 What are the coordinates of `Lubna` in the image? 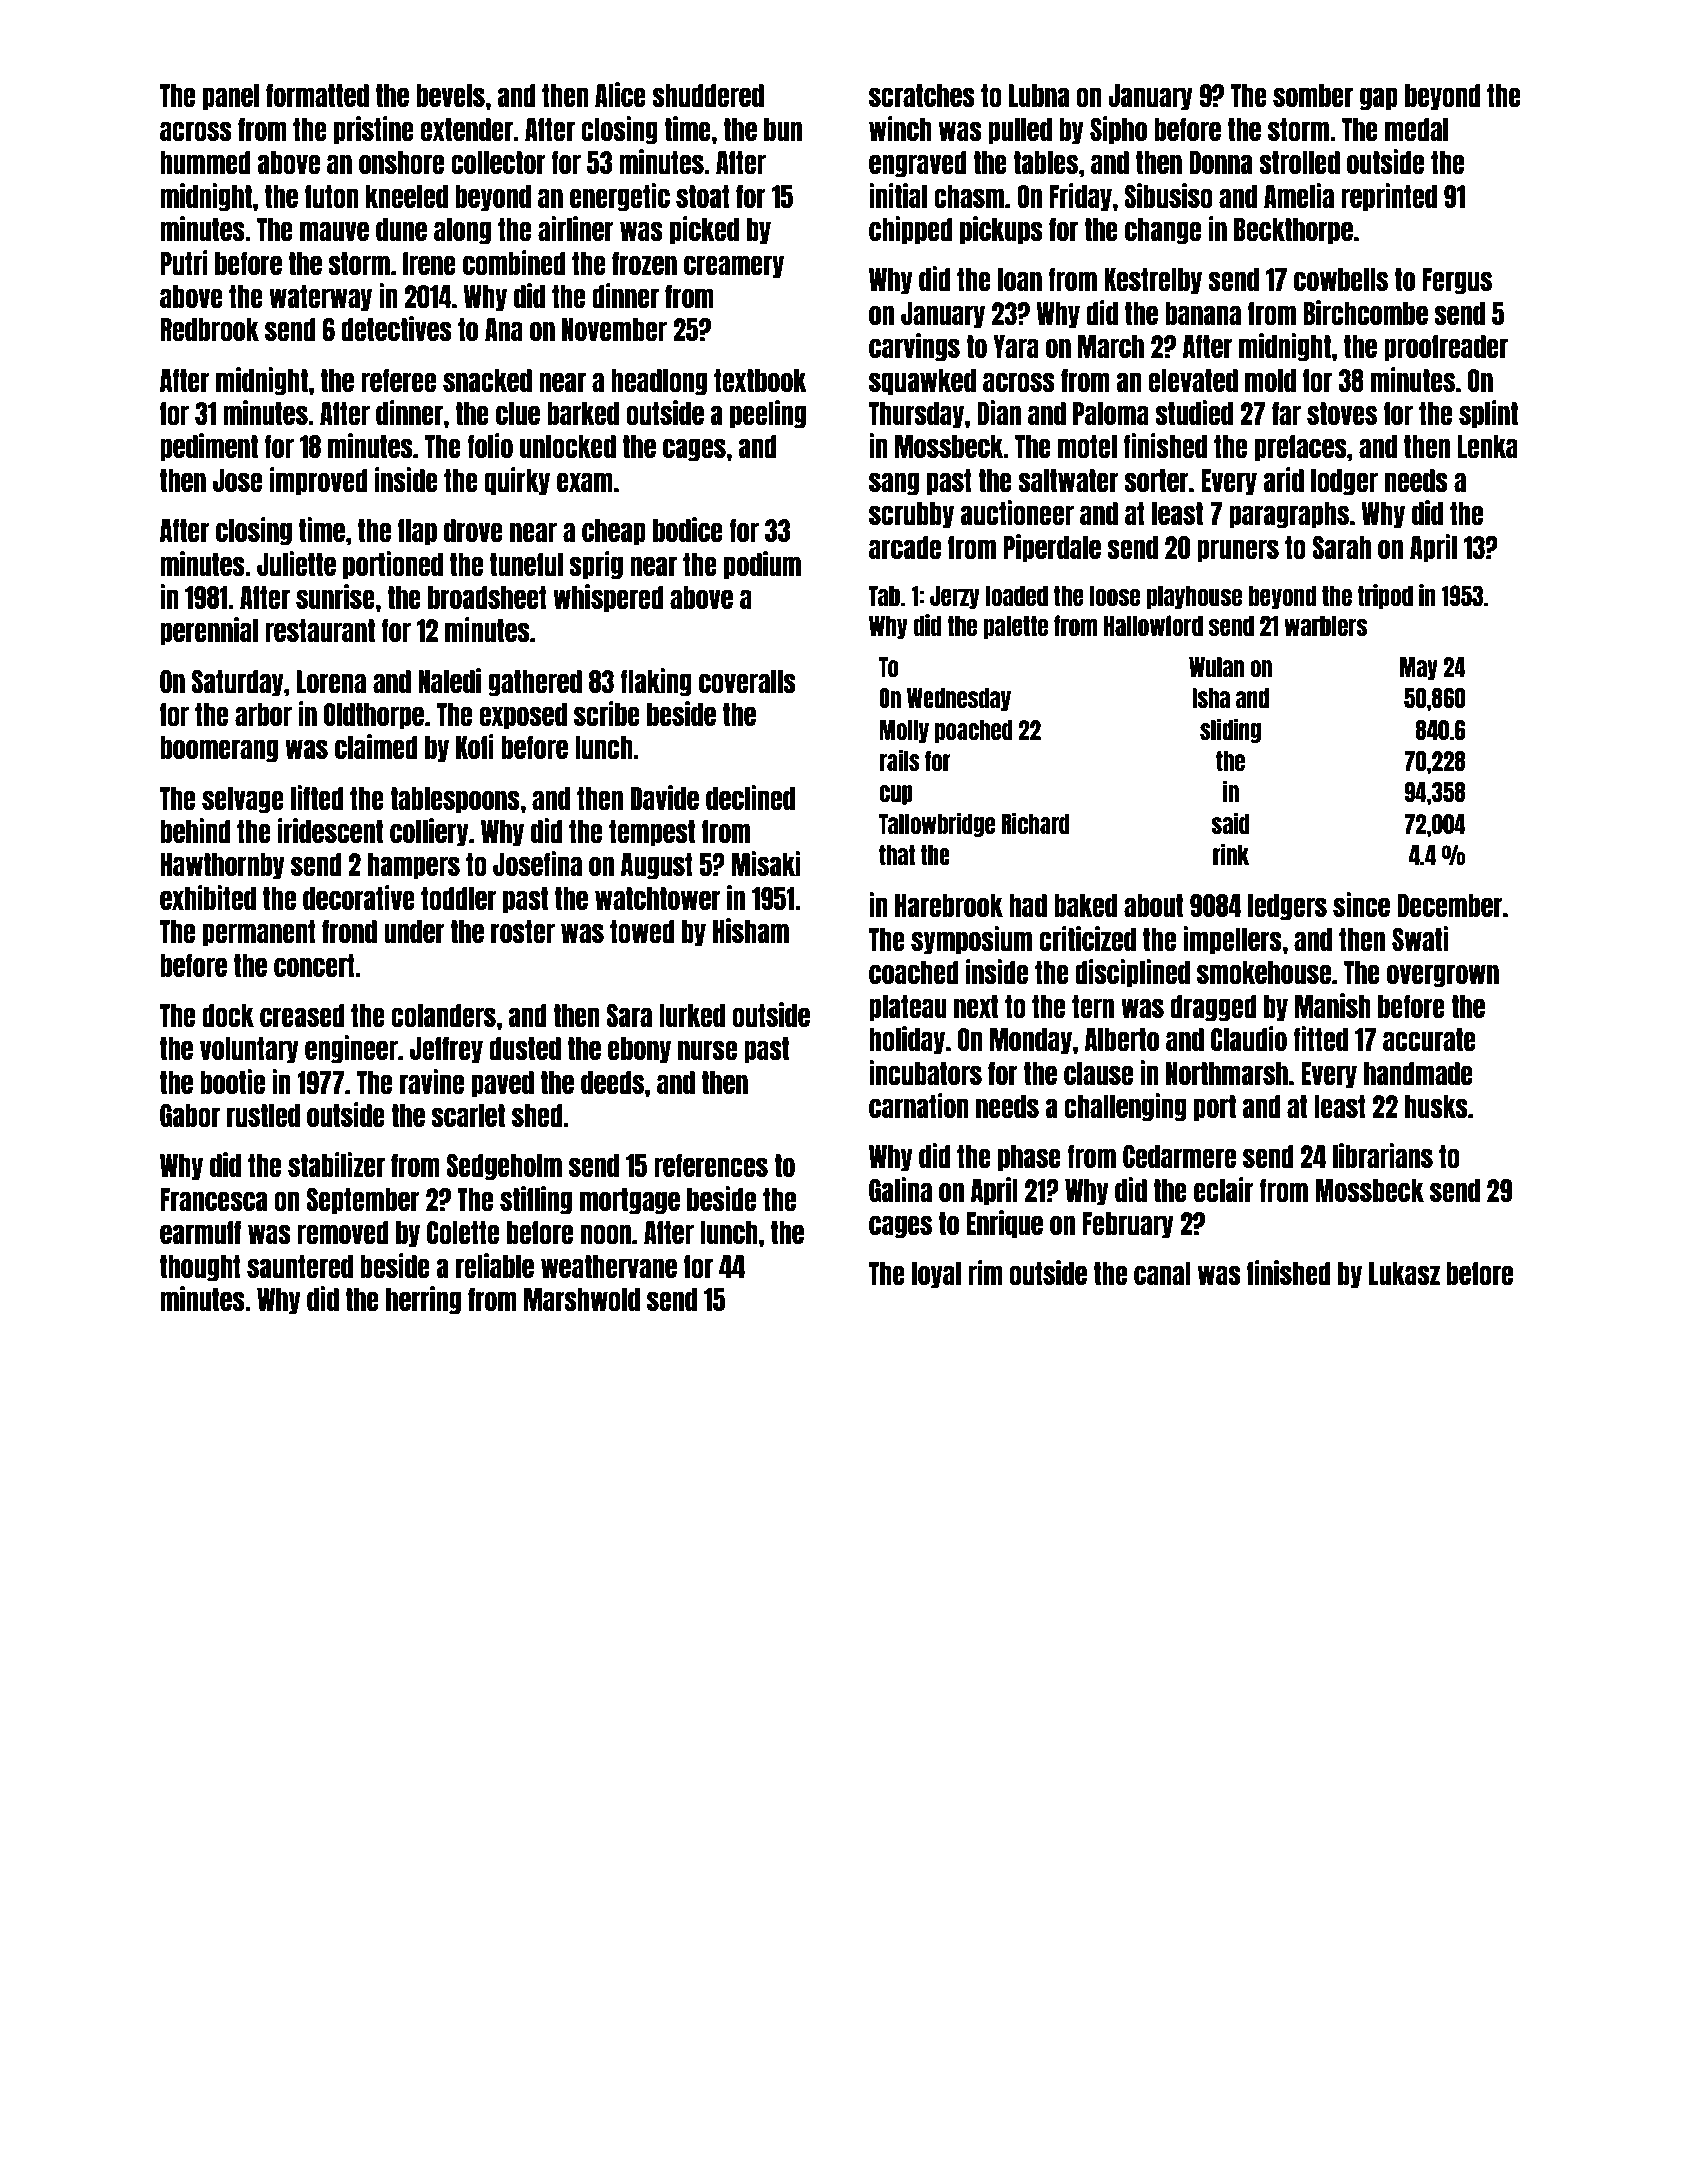 It's located at (1039, 95).
